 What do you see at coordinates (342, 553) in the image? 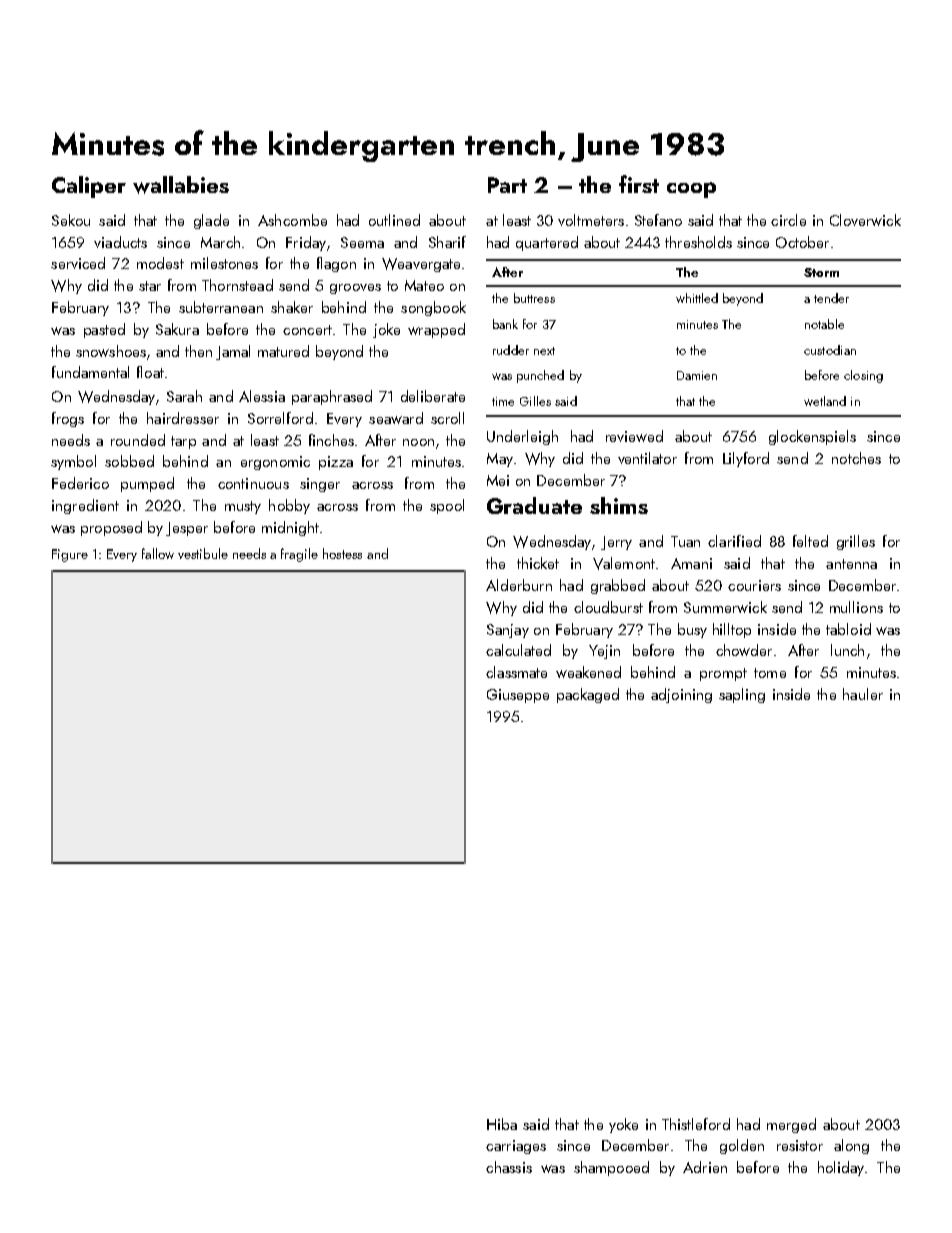
I see `hostess` at bounding box center [342, 553].
